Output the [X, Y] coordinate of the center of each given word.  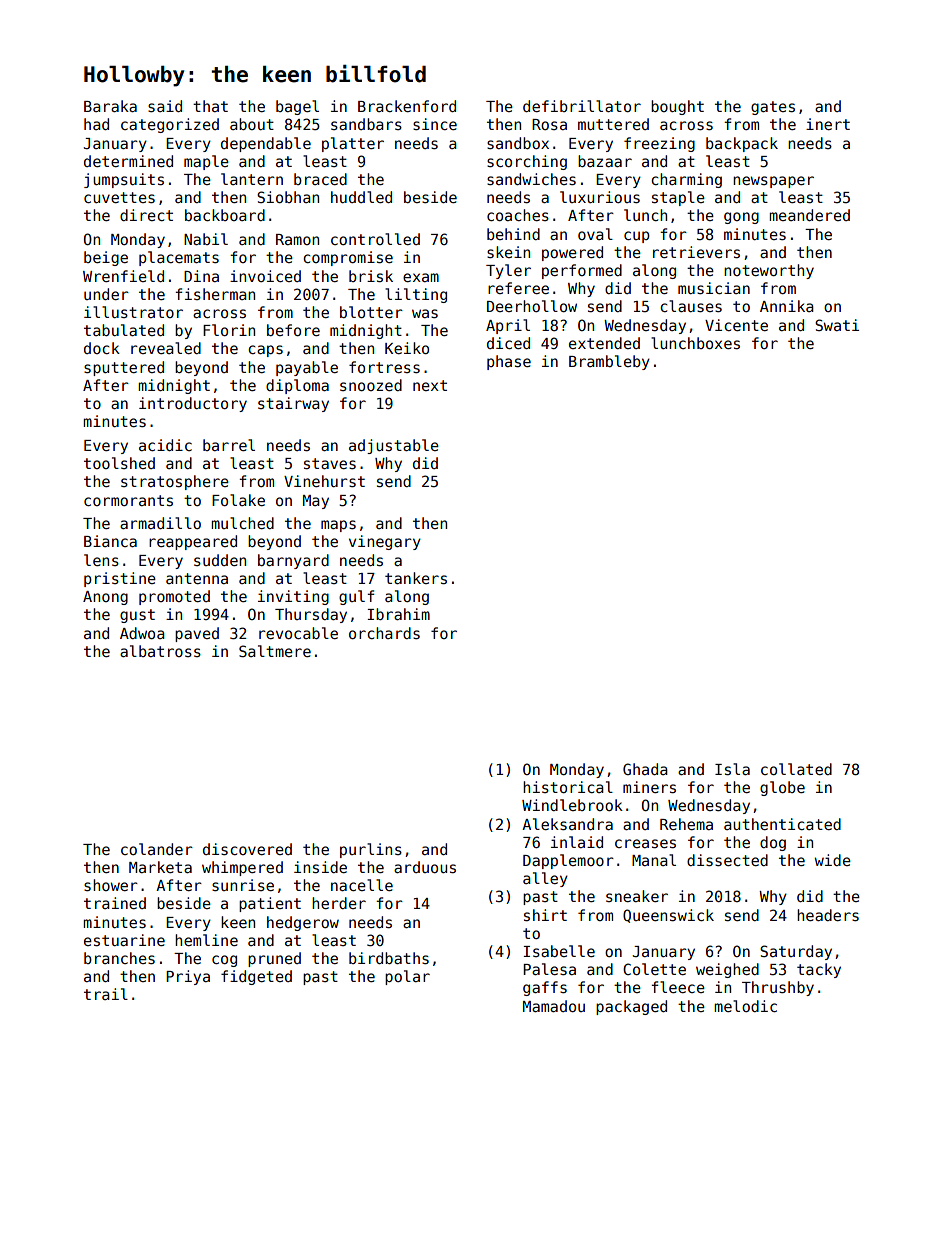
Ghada [645, 769]
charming [686, 180]
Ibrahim [398, 614]
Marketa [160, 867]
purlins [371, 850]
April [508, 326]
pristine [120, 579]
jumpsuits [124, 180]
